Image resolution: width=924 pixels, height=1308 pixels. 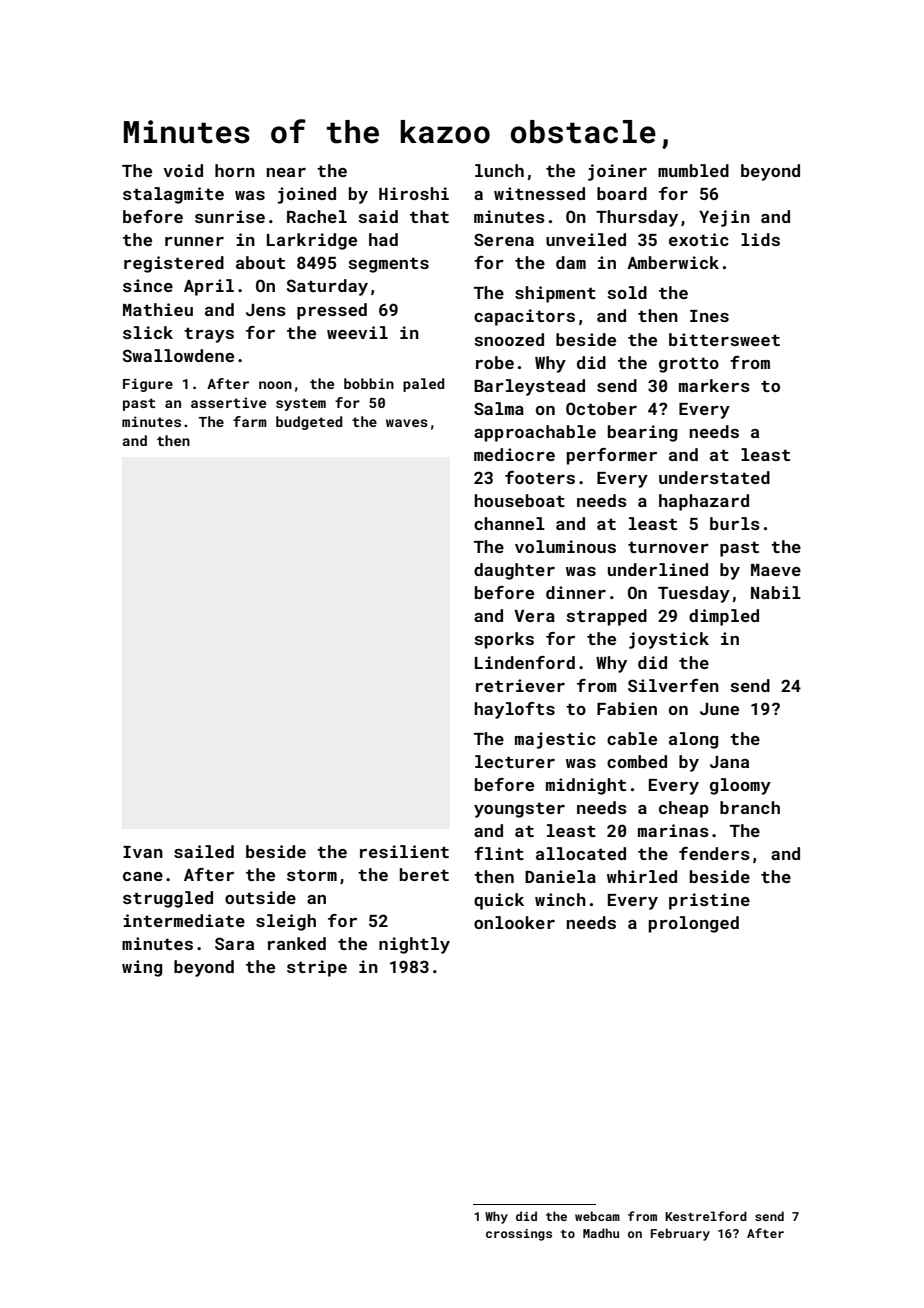 I want to click on resilient, so click(x=404, y=851).
